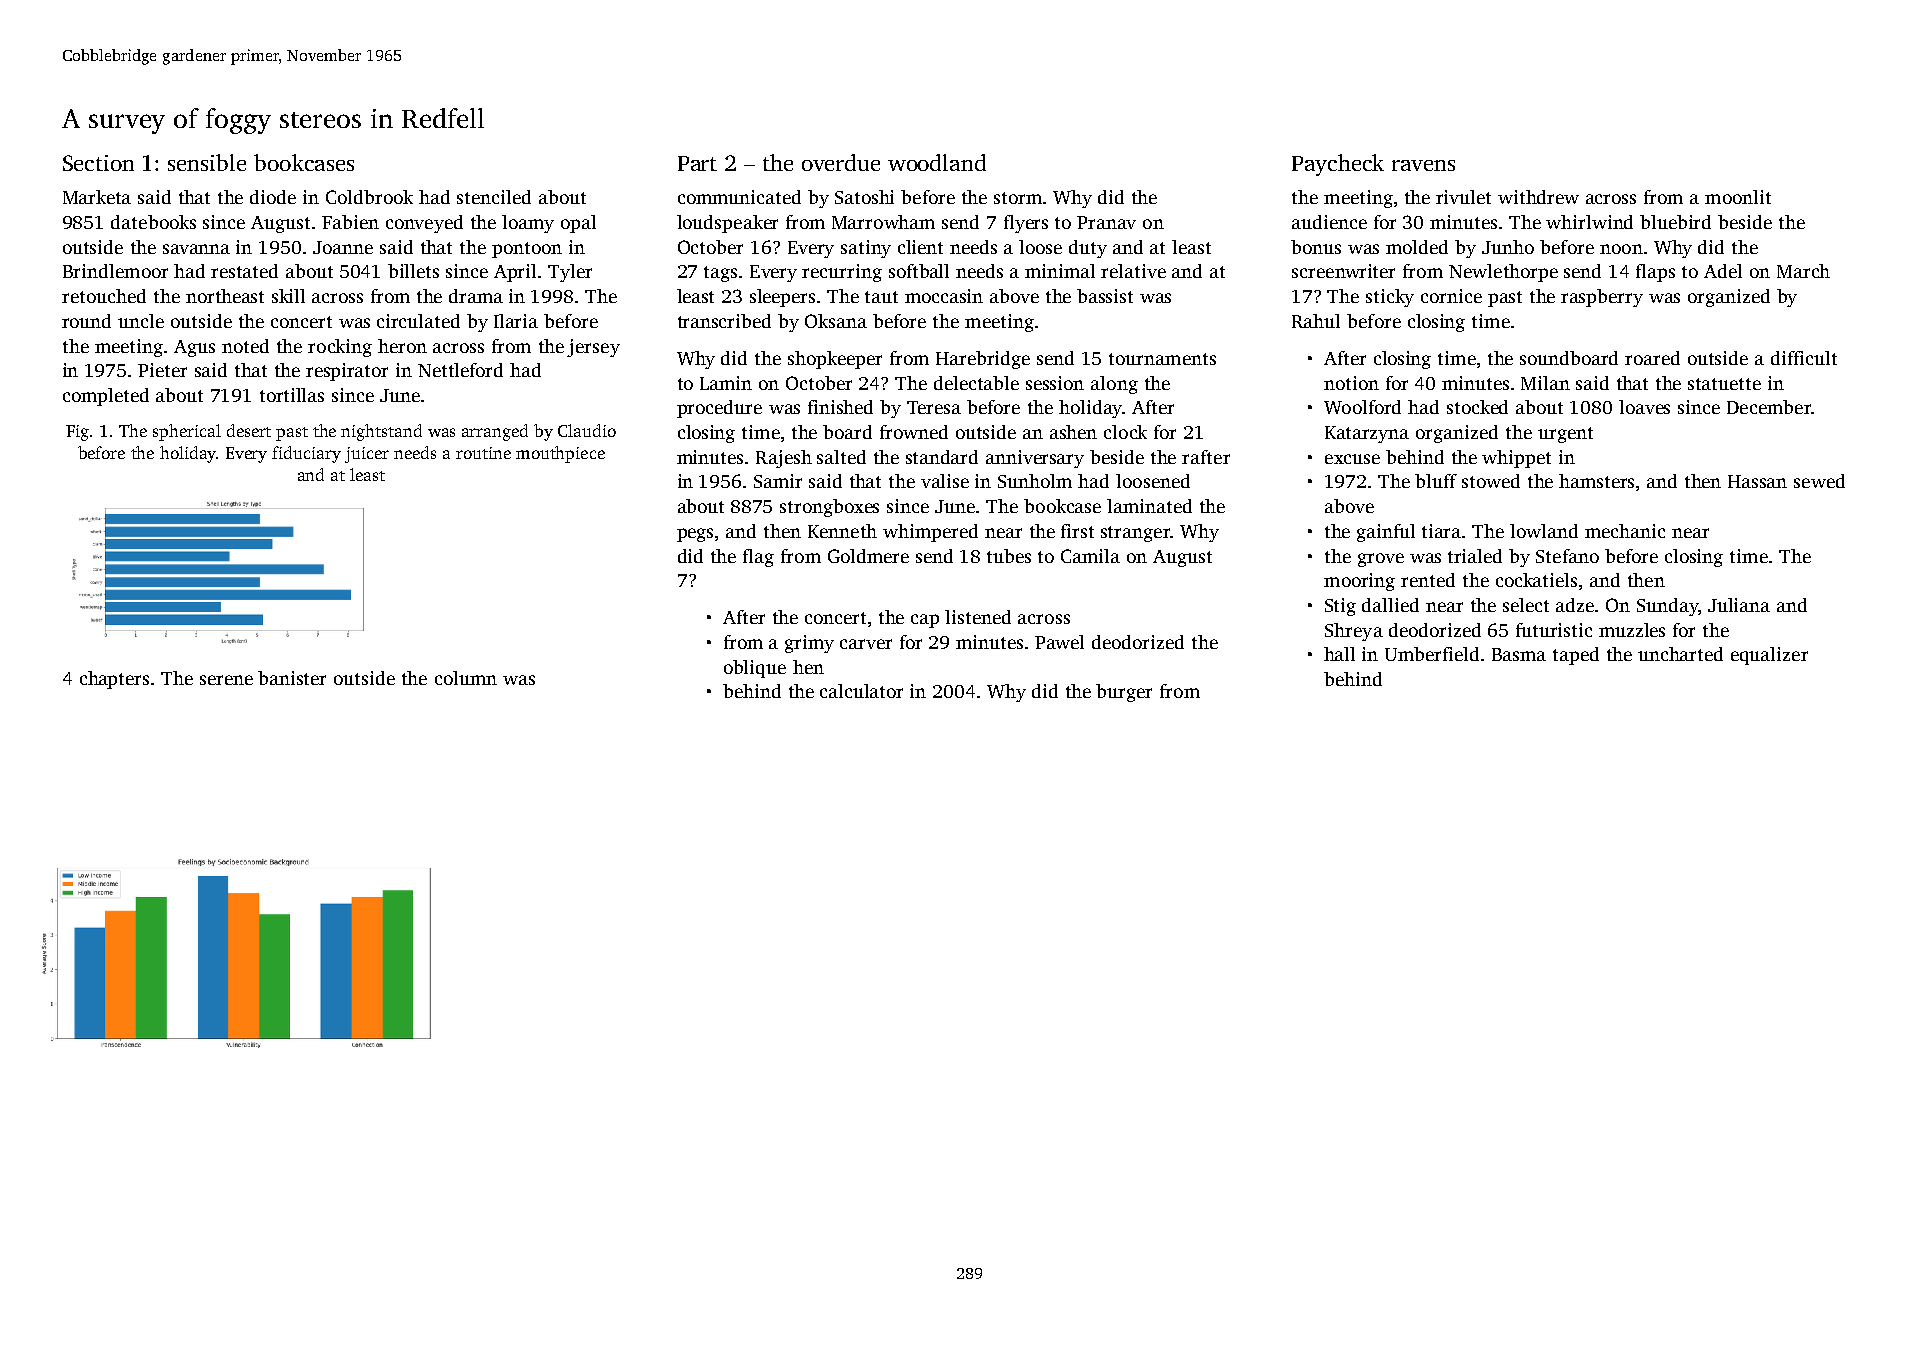 This image has width=1912, height=1352. What do you see at coordinates (1804, 358) in the image?
I see `difficult` at bounding box center [1804, 358].
